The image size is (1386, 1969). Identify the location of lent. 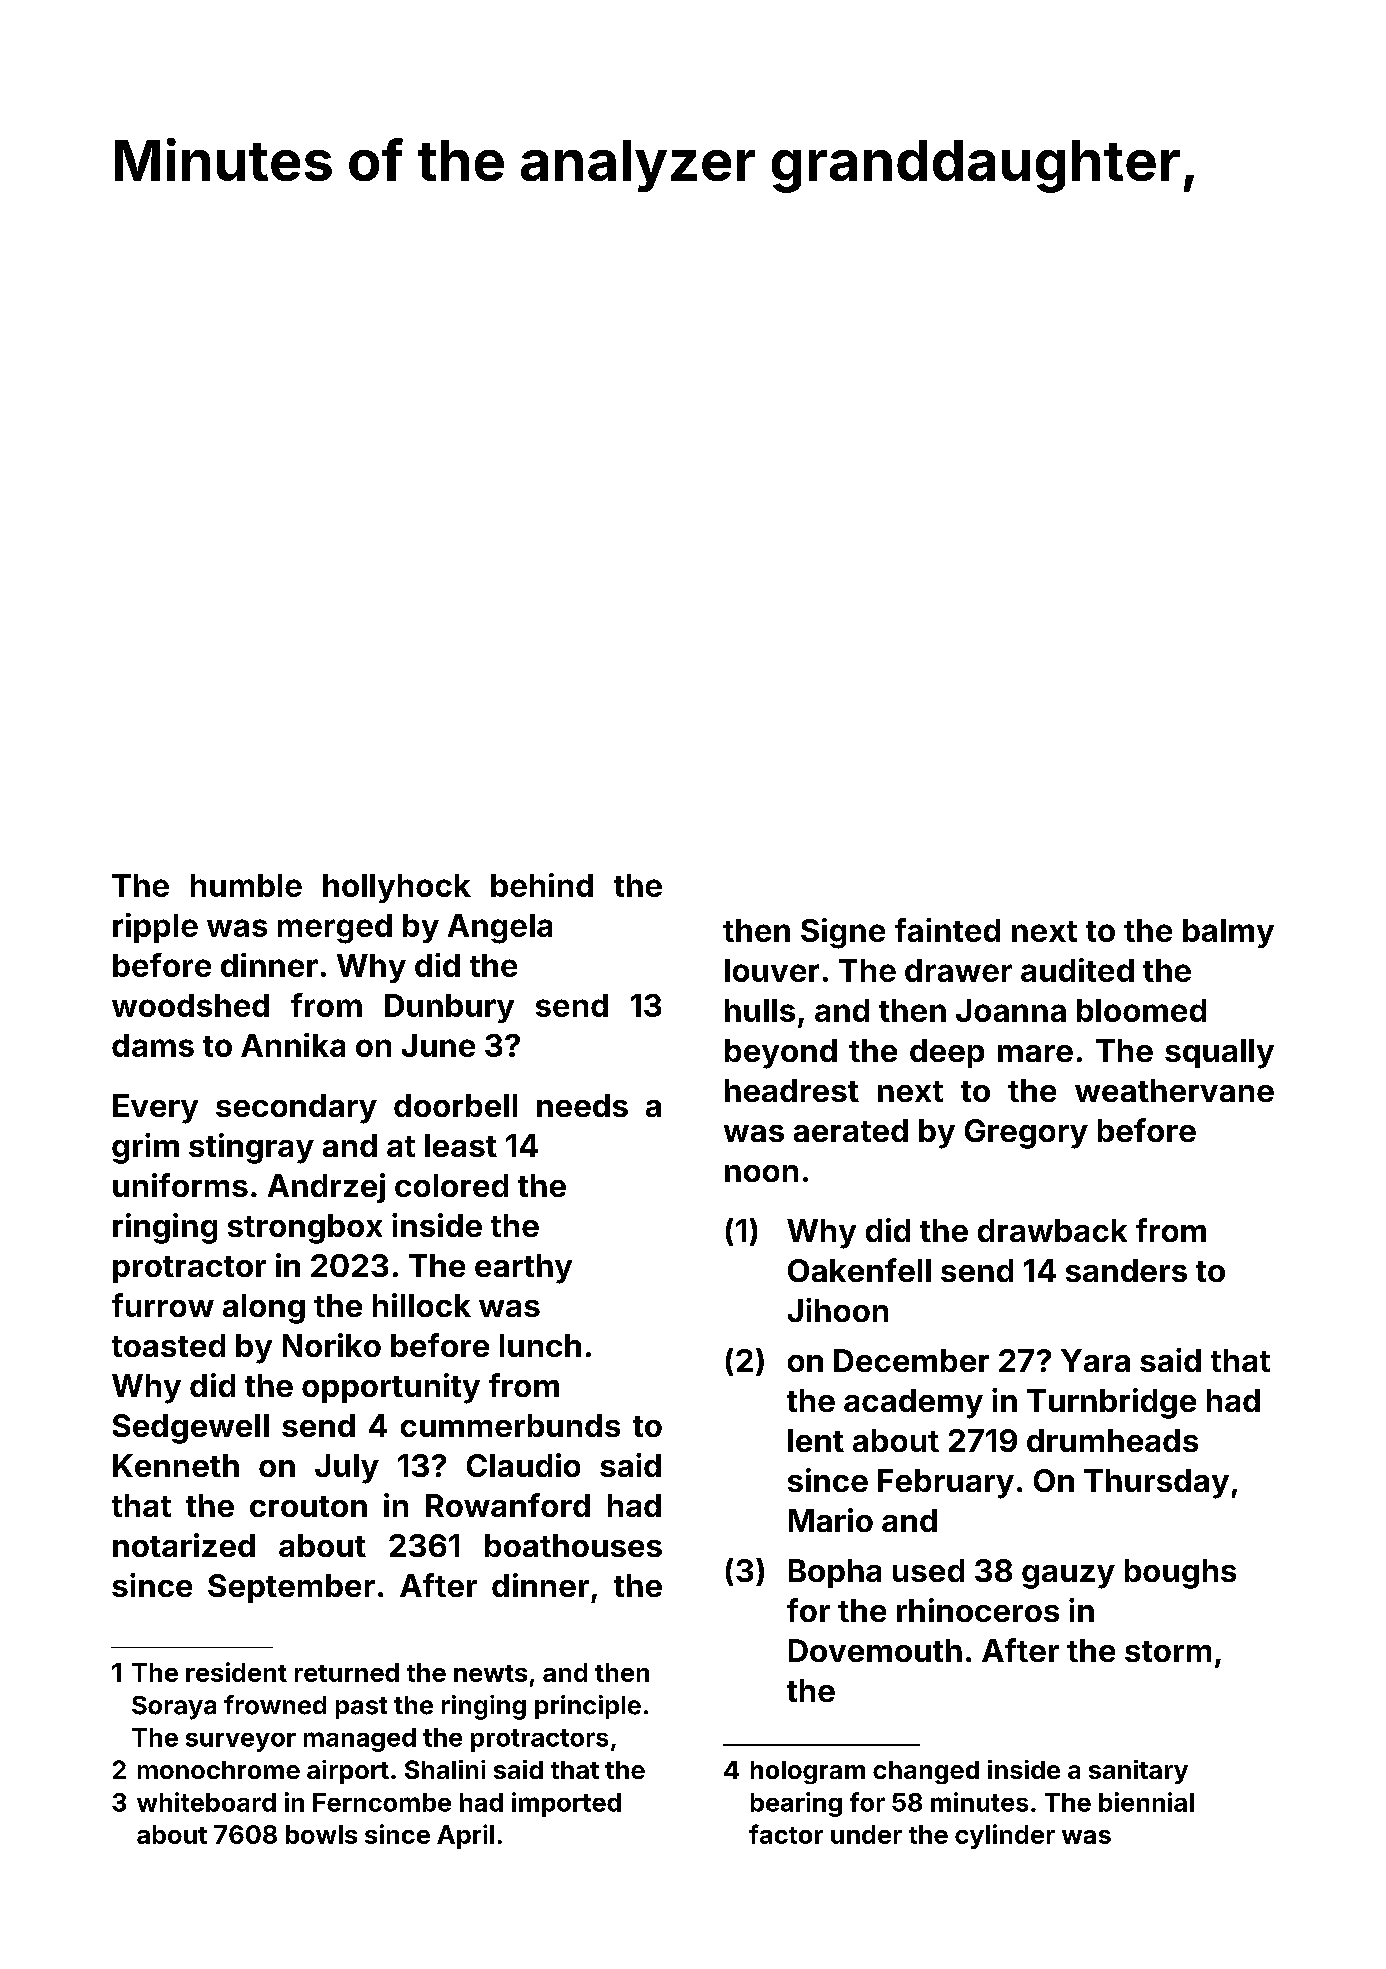
(816, 1440).
